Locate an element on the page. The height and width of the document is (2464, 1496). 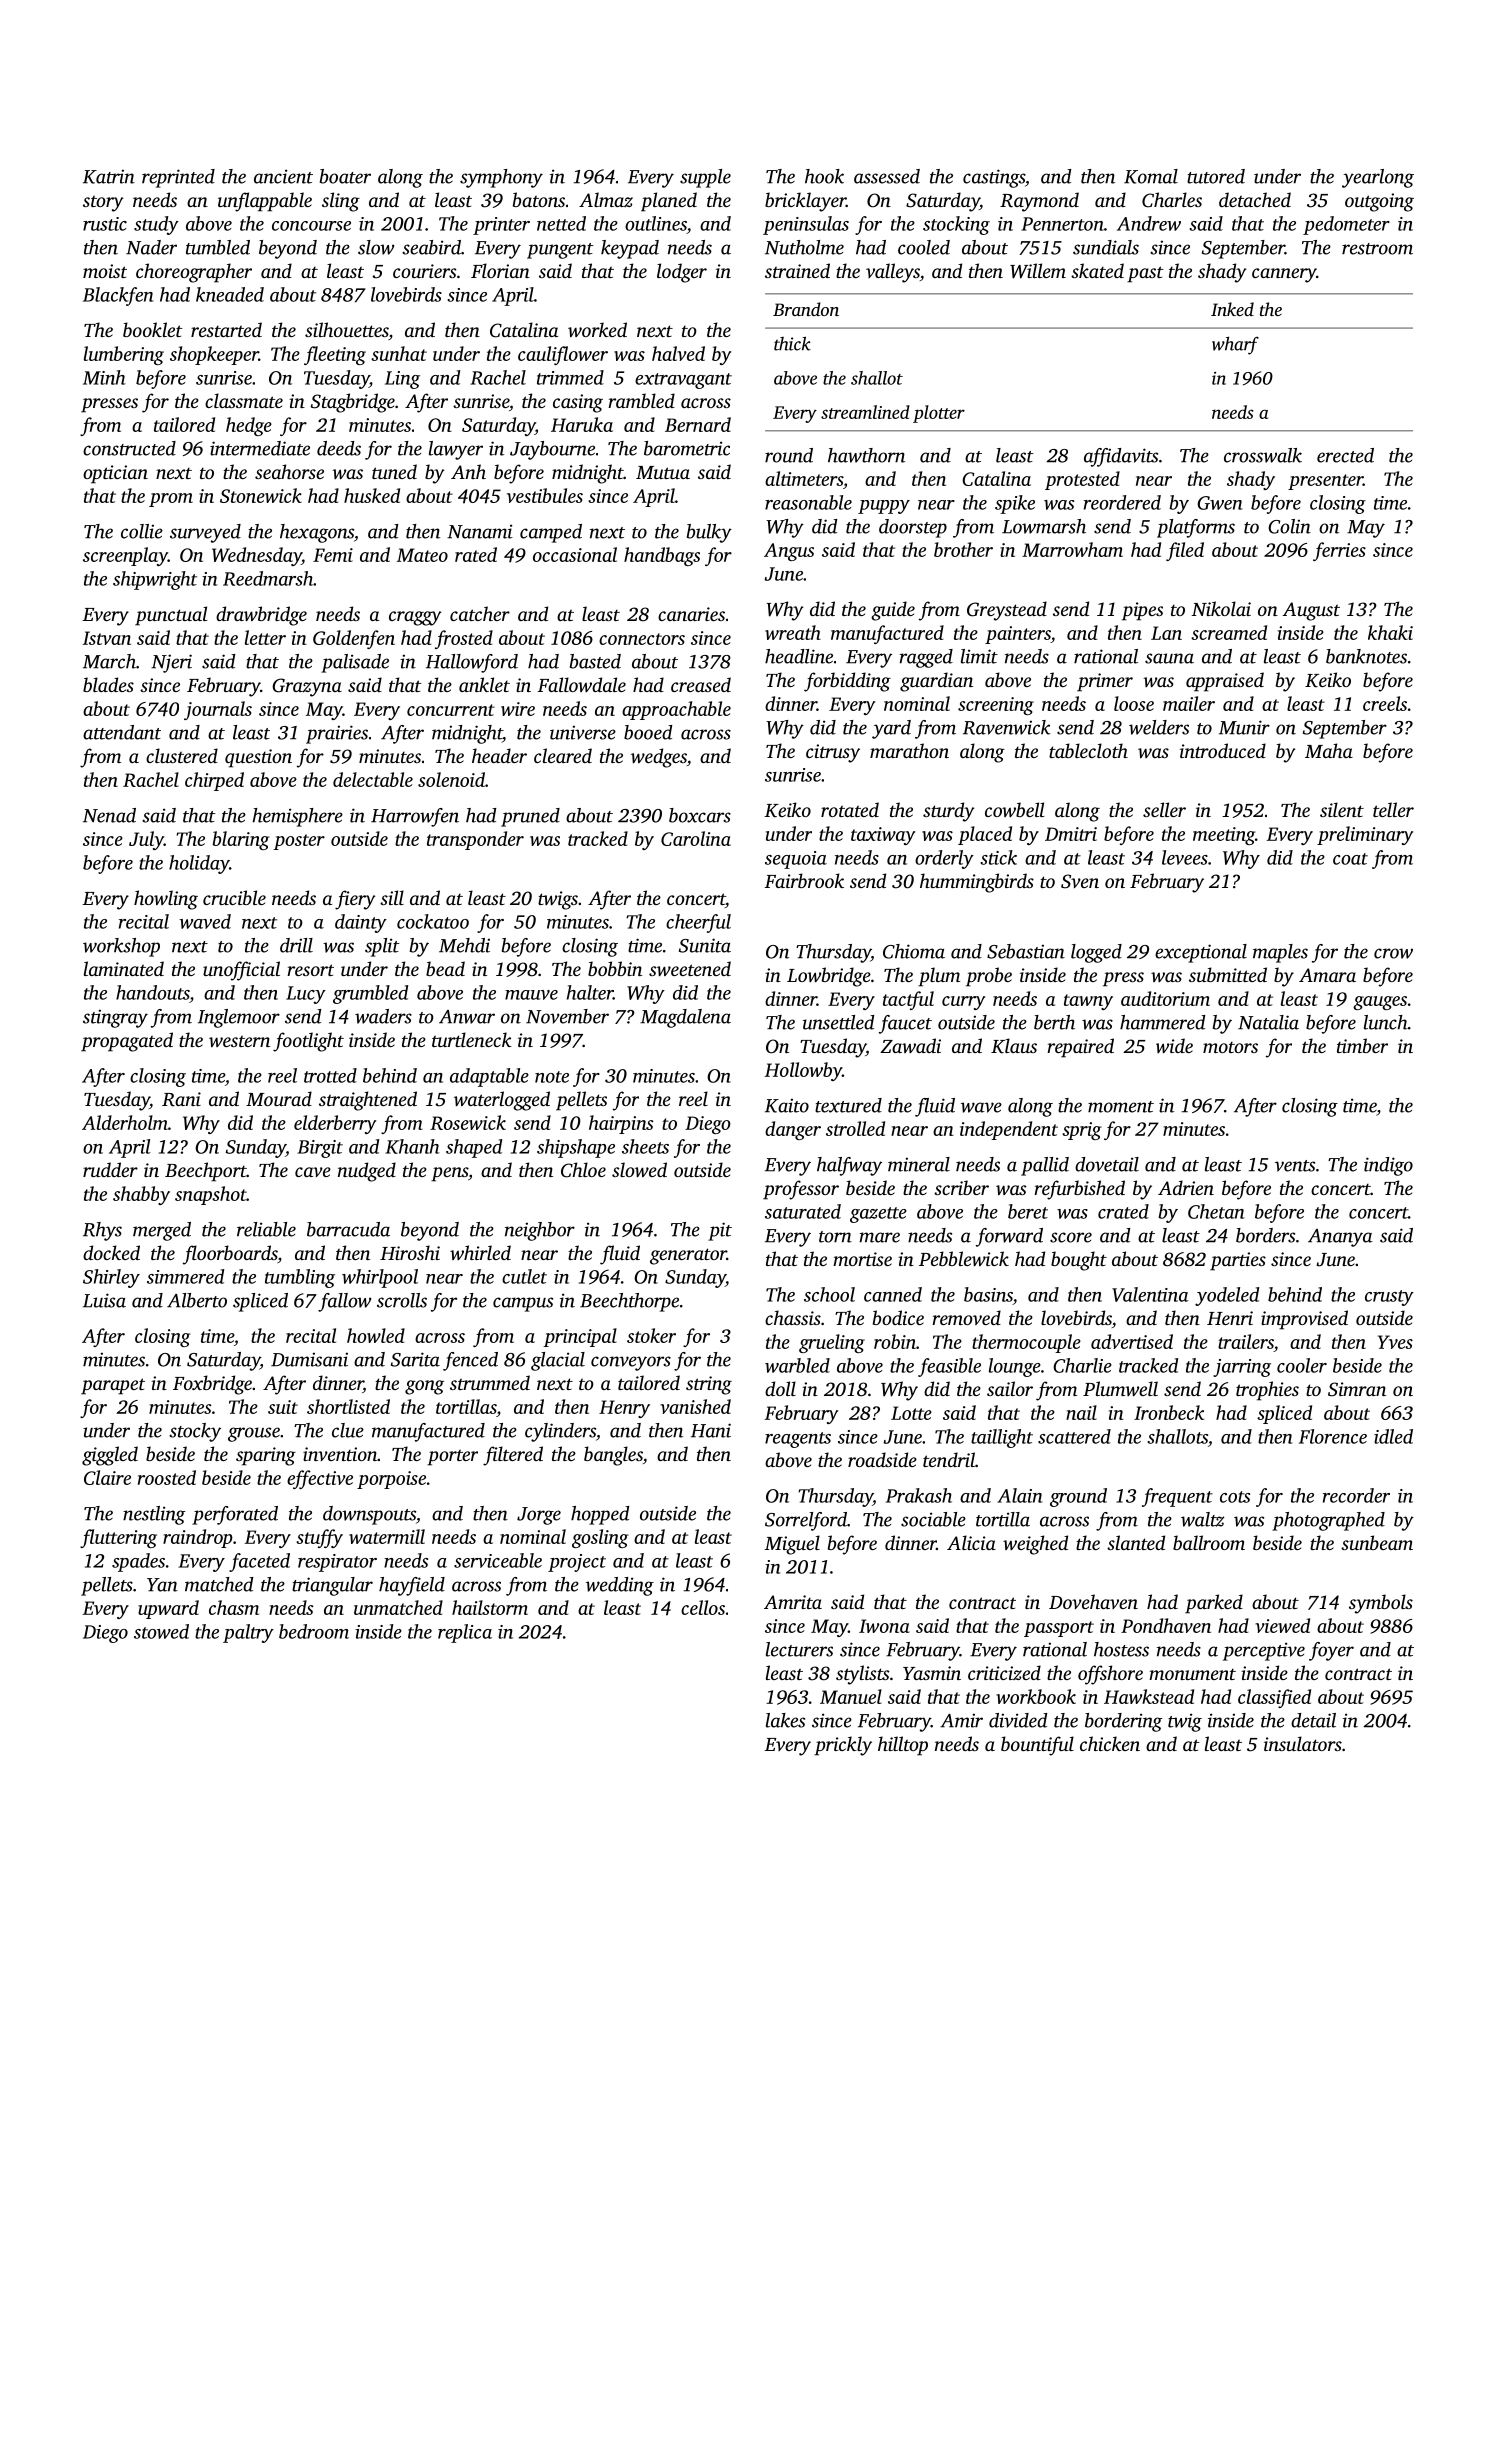
symbols is located at coordinates (1381, 1604).
